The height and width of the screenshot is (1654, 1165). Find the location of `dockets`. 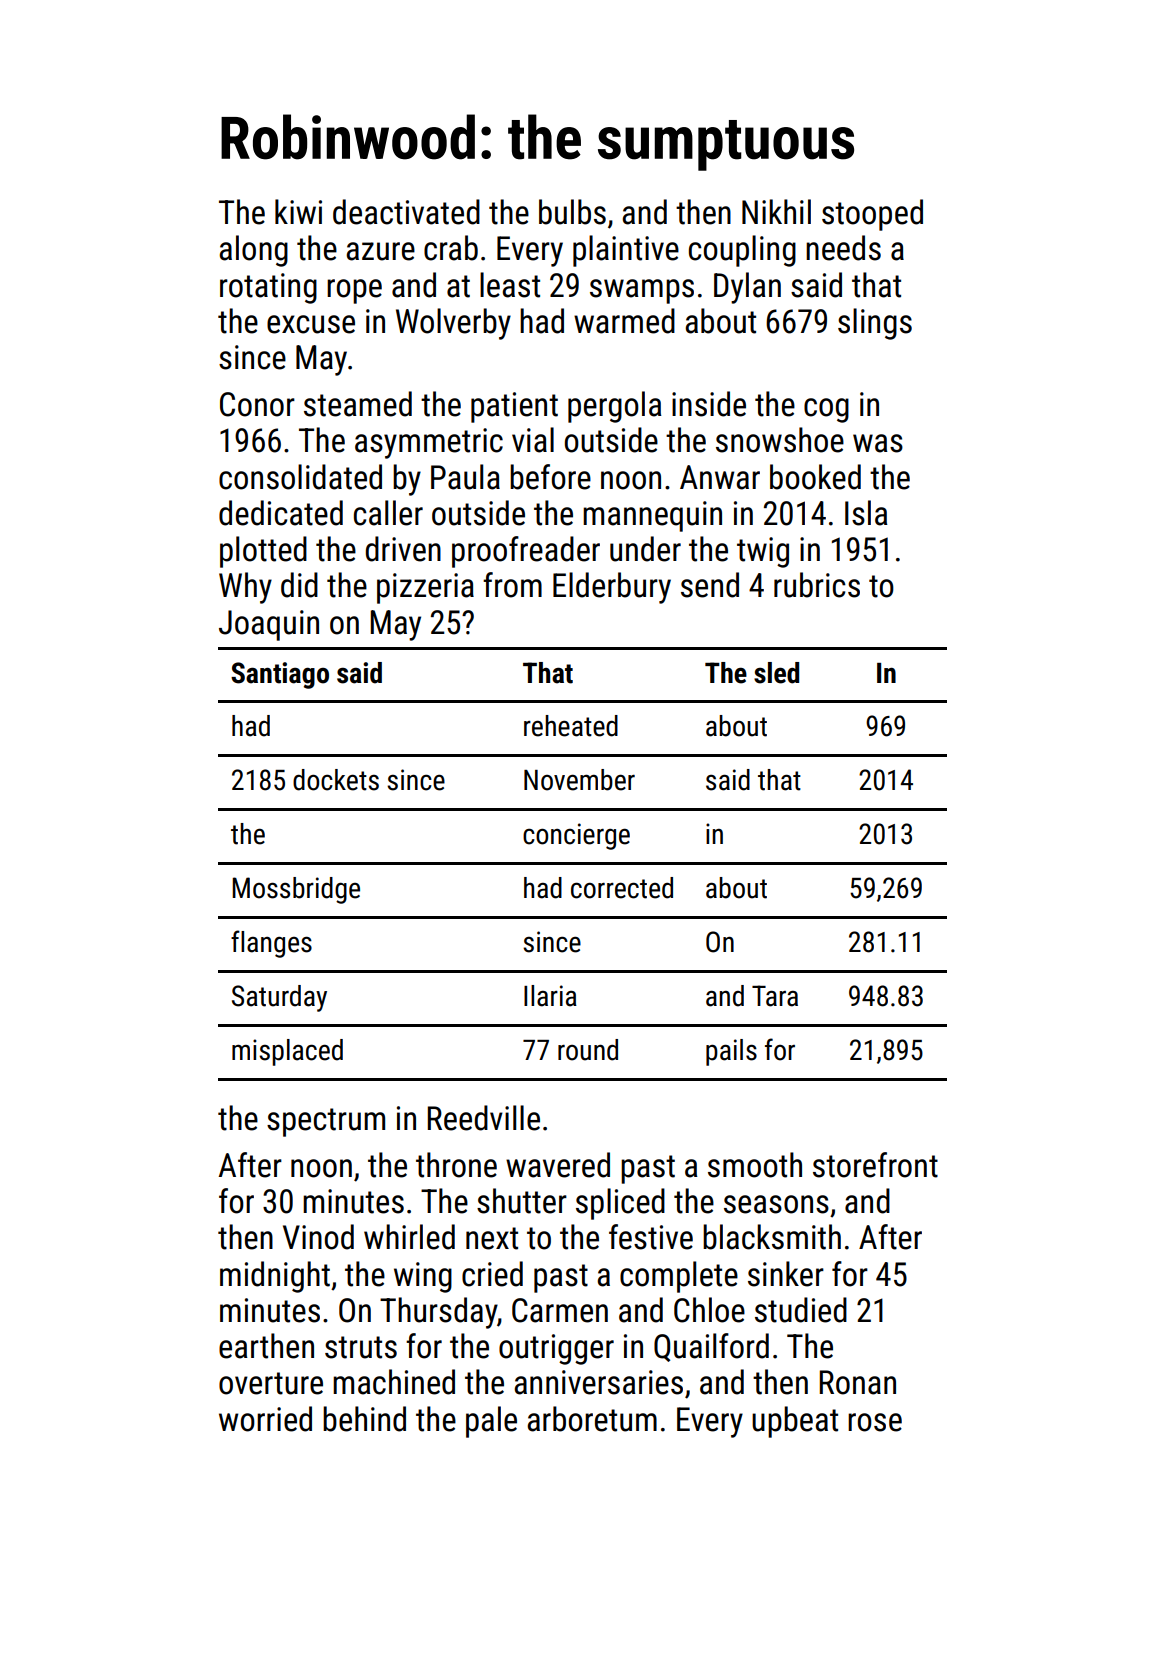

dockets is located at coordinates (336, 780).
